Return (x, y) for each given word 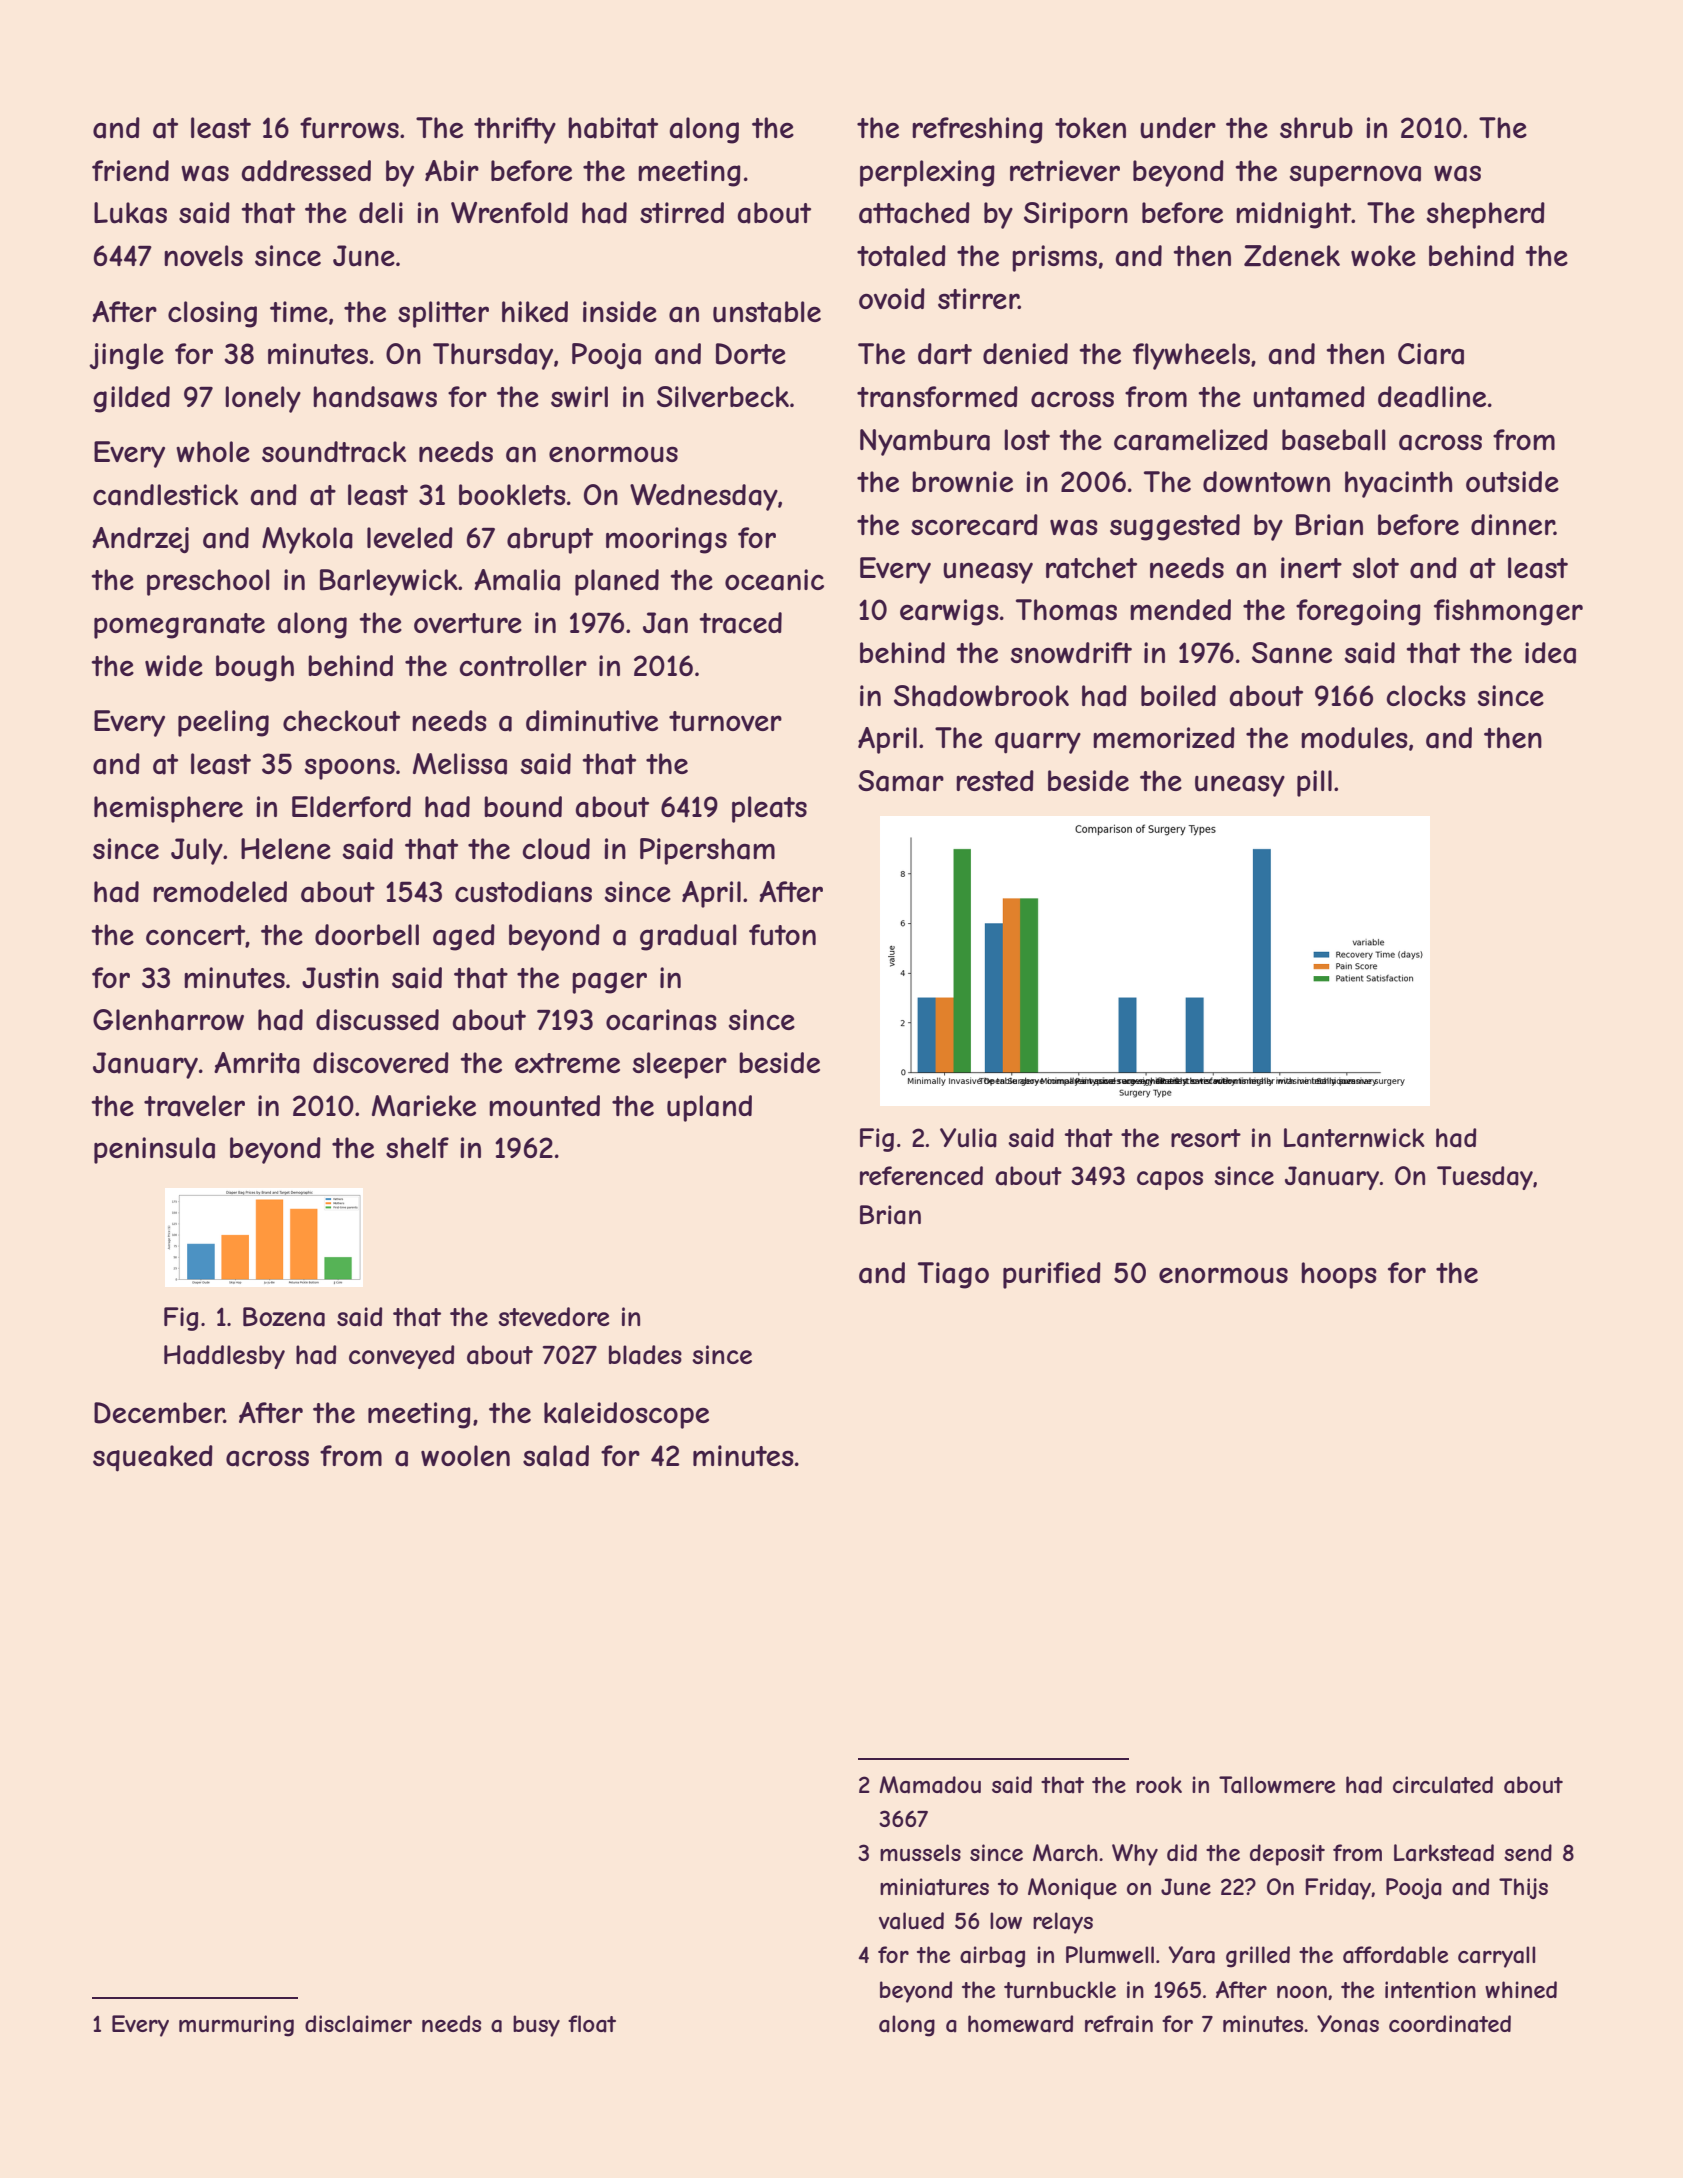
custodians (523, 892)
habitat (613, 128)
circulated (1443, 1785)
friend (130, 170)
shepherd (1486, 215)
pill (1314, 783)
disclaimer (358, 2024)
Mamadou (930, 1785)
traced (740, 623)
